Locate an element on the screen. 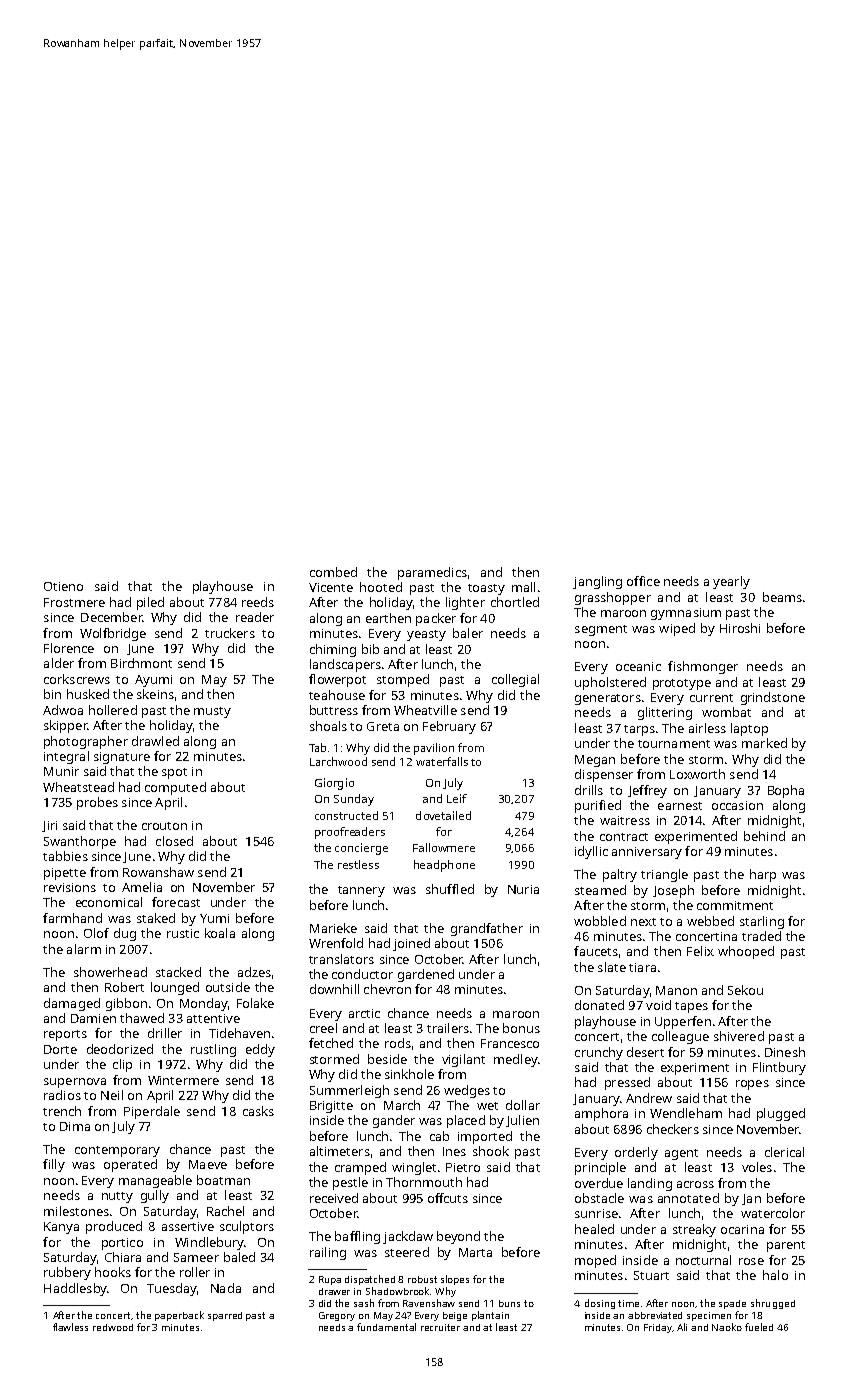 This screenshot has height=1400, width=849. produced is located at coordinates (114, 1227).
